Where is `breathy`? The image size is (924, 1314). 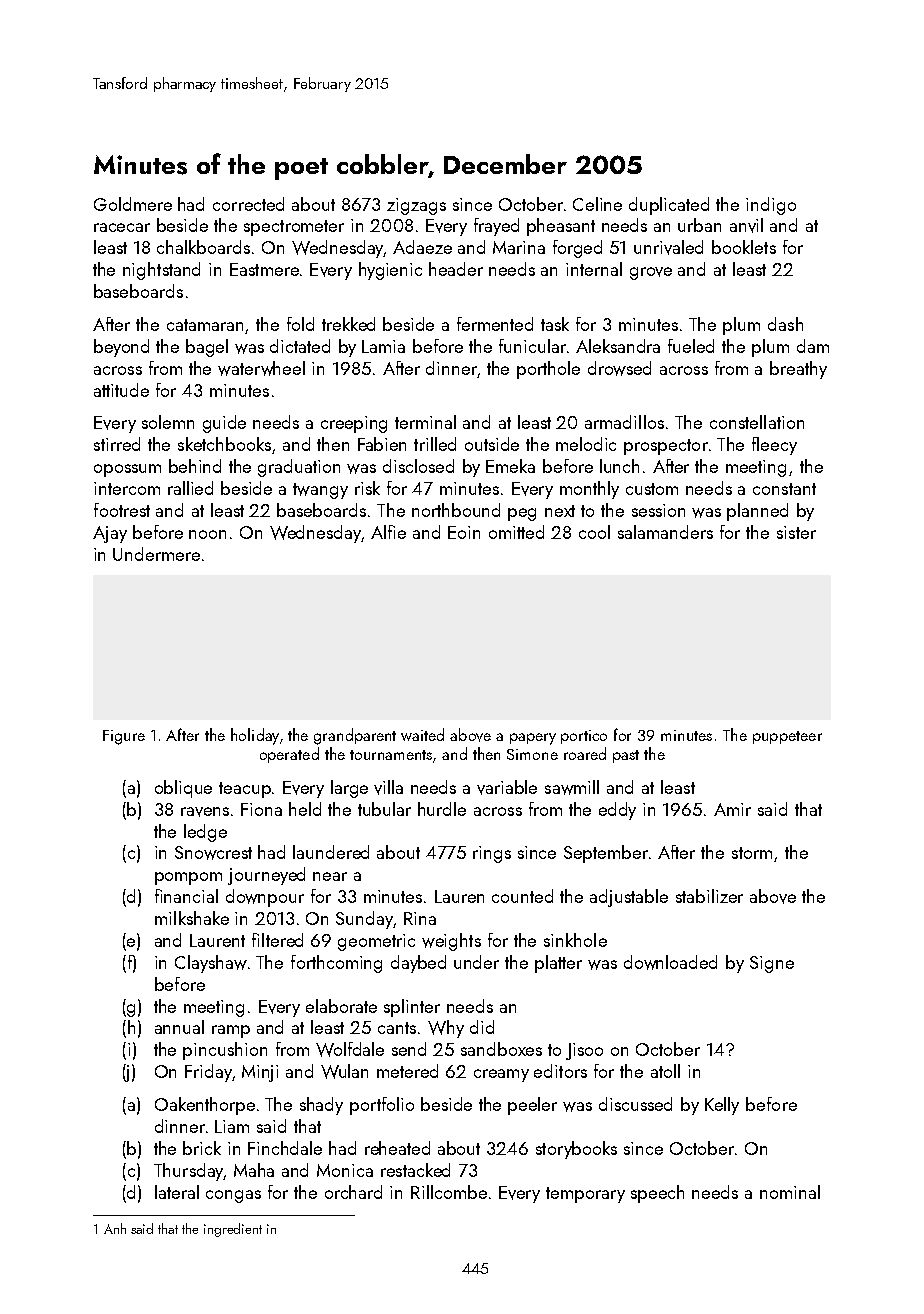 breathy is located at coordinates (798, 370).
